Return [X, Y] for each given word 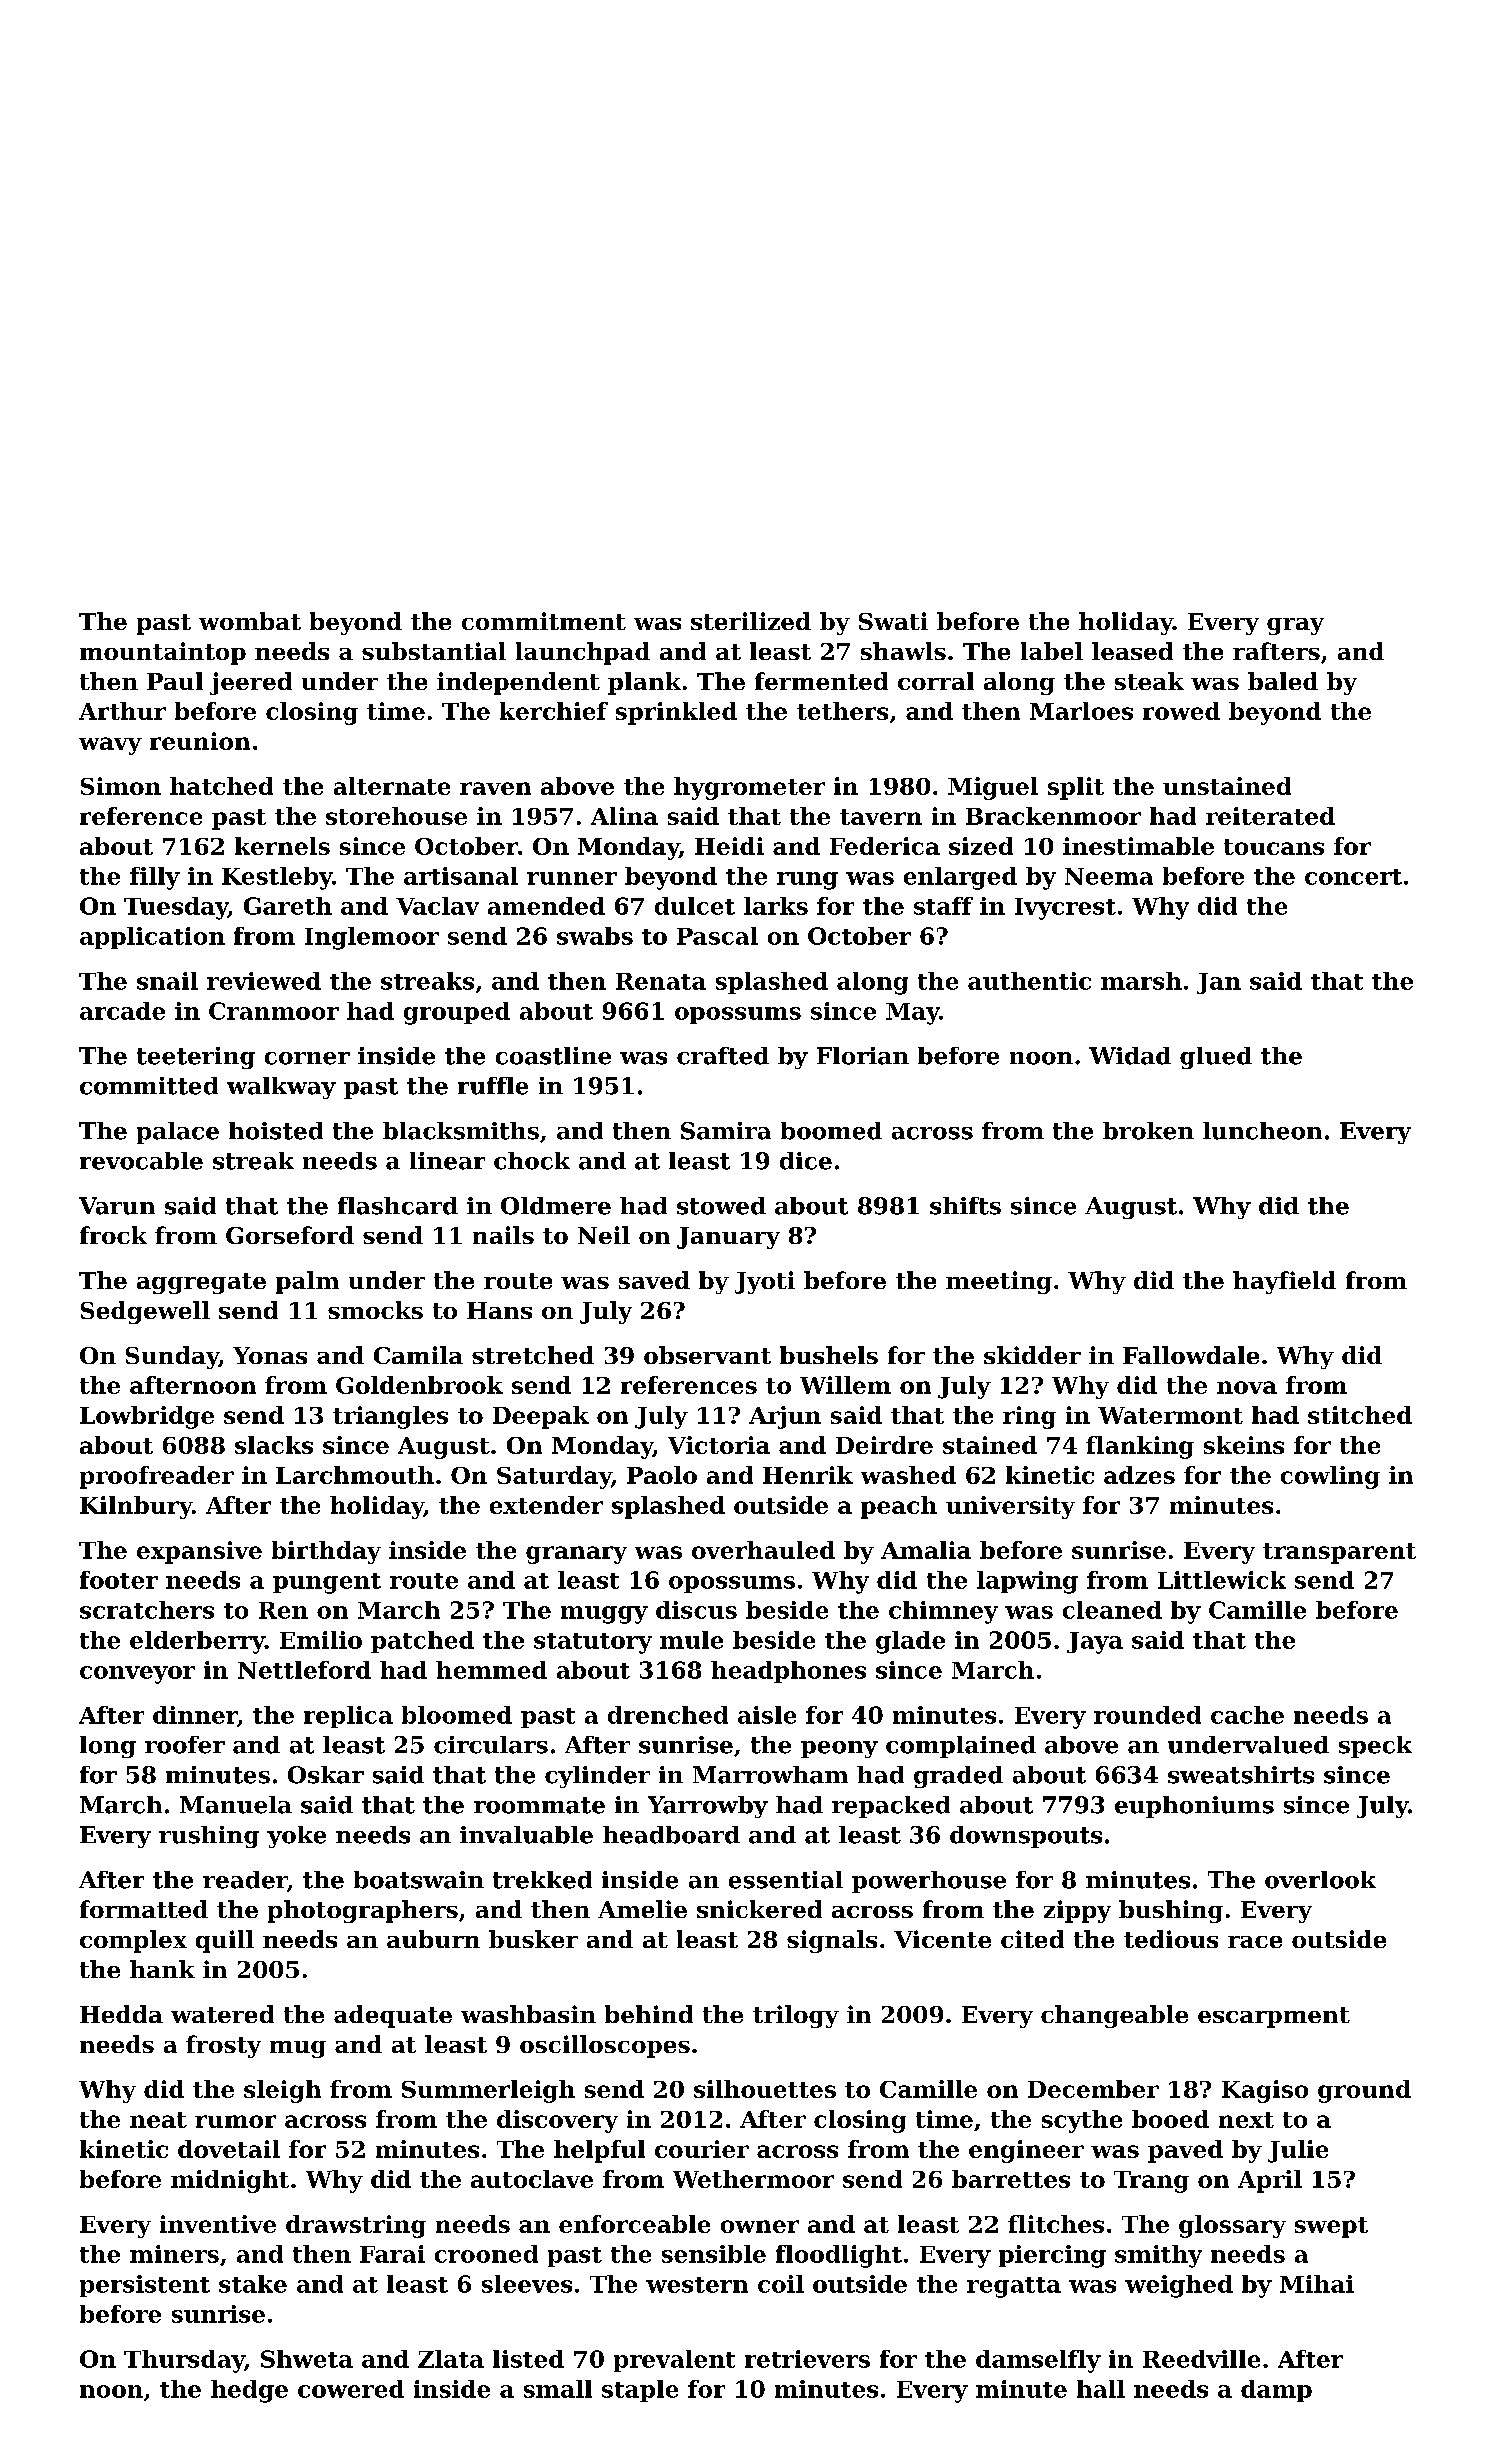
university [1010, 1507]
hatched [221, 786]
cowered [351, 2389]
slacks [274, 1445]
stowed [721, 1206]
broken [1148, 1131]
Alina [624, 816]
